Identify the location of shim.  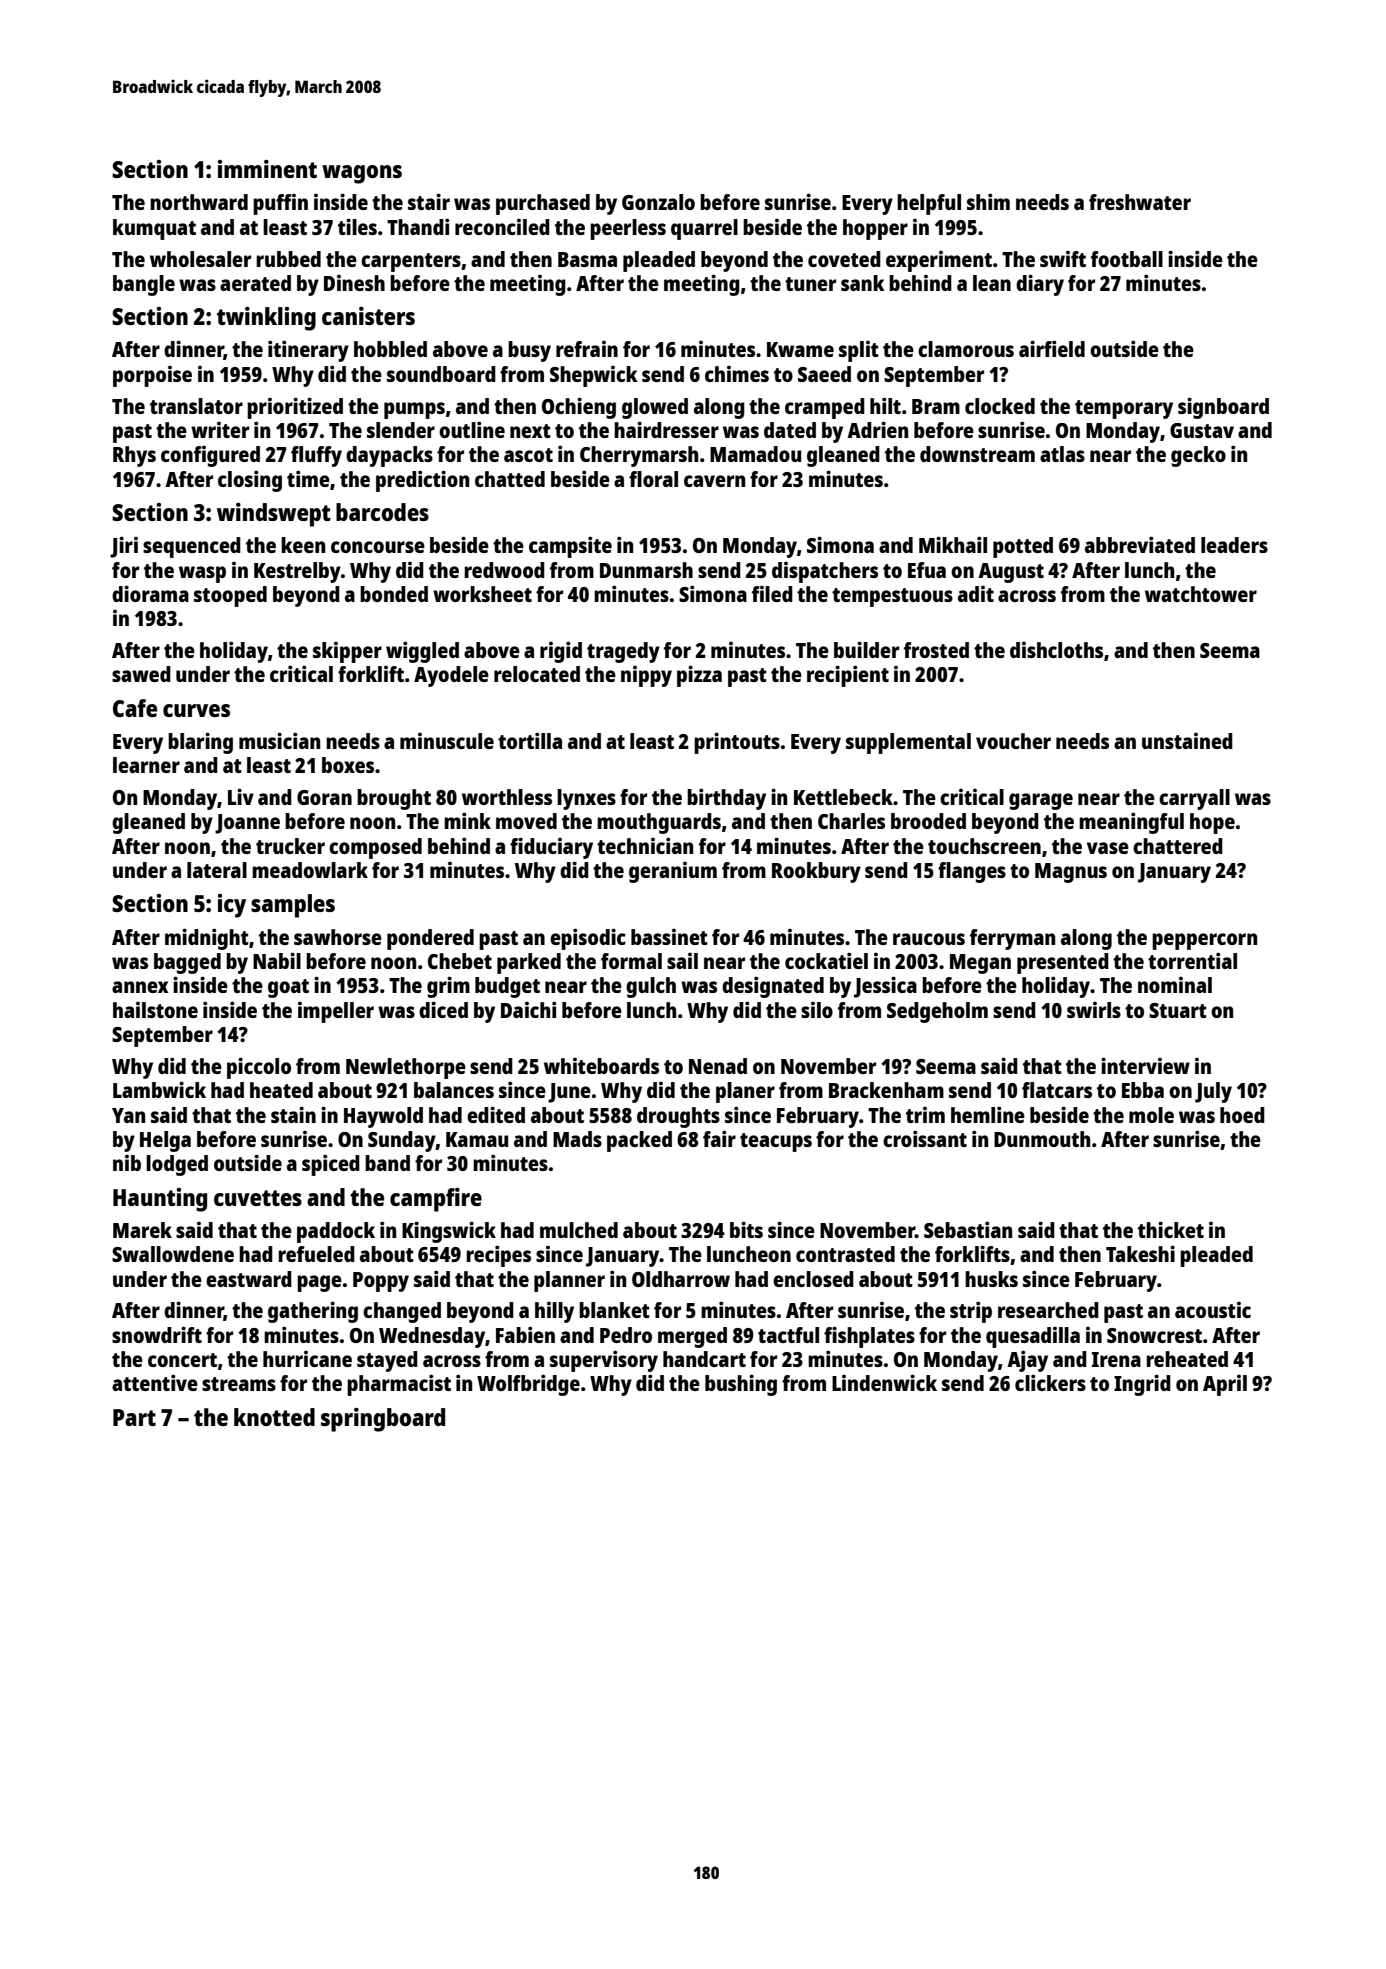
(988, 201).
